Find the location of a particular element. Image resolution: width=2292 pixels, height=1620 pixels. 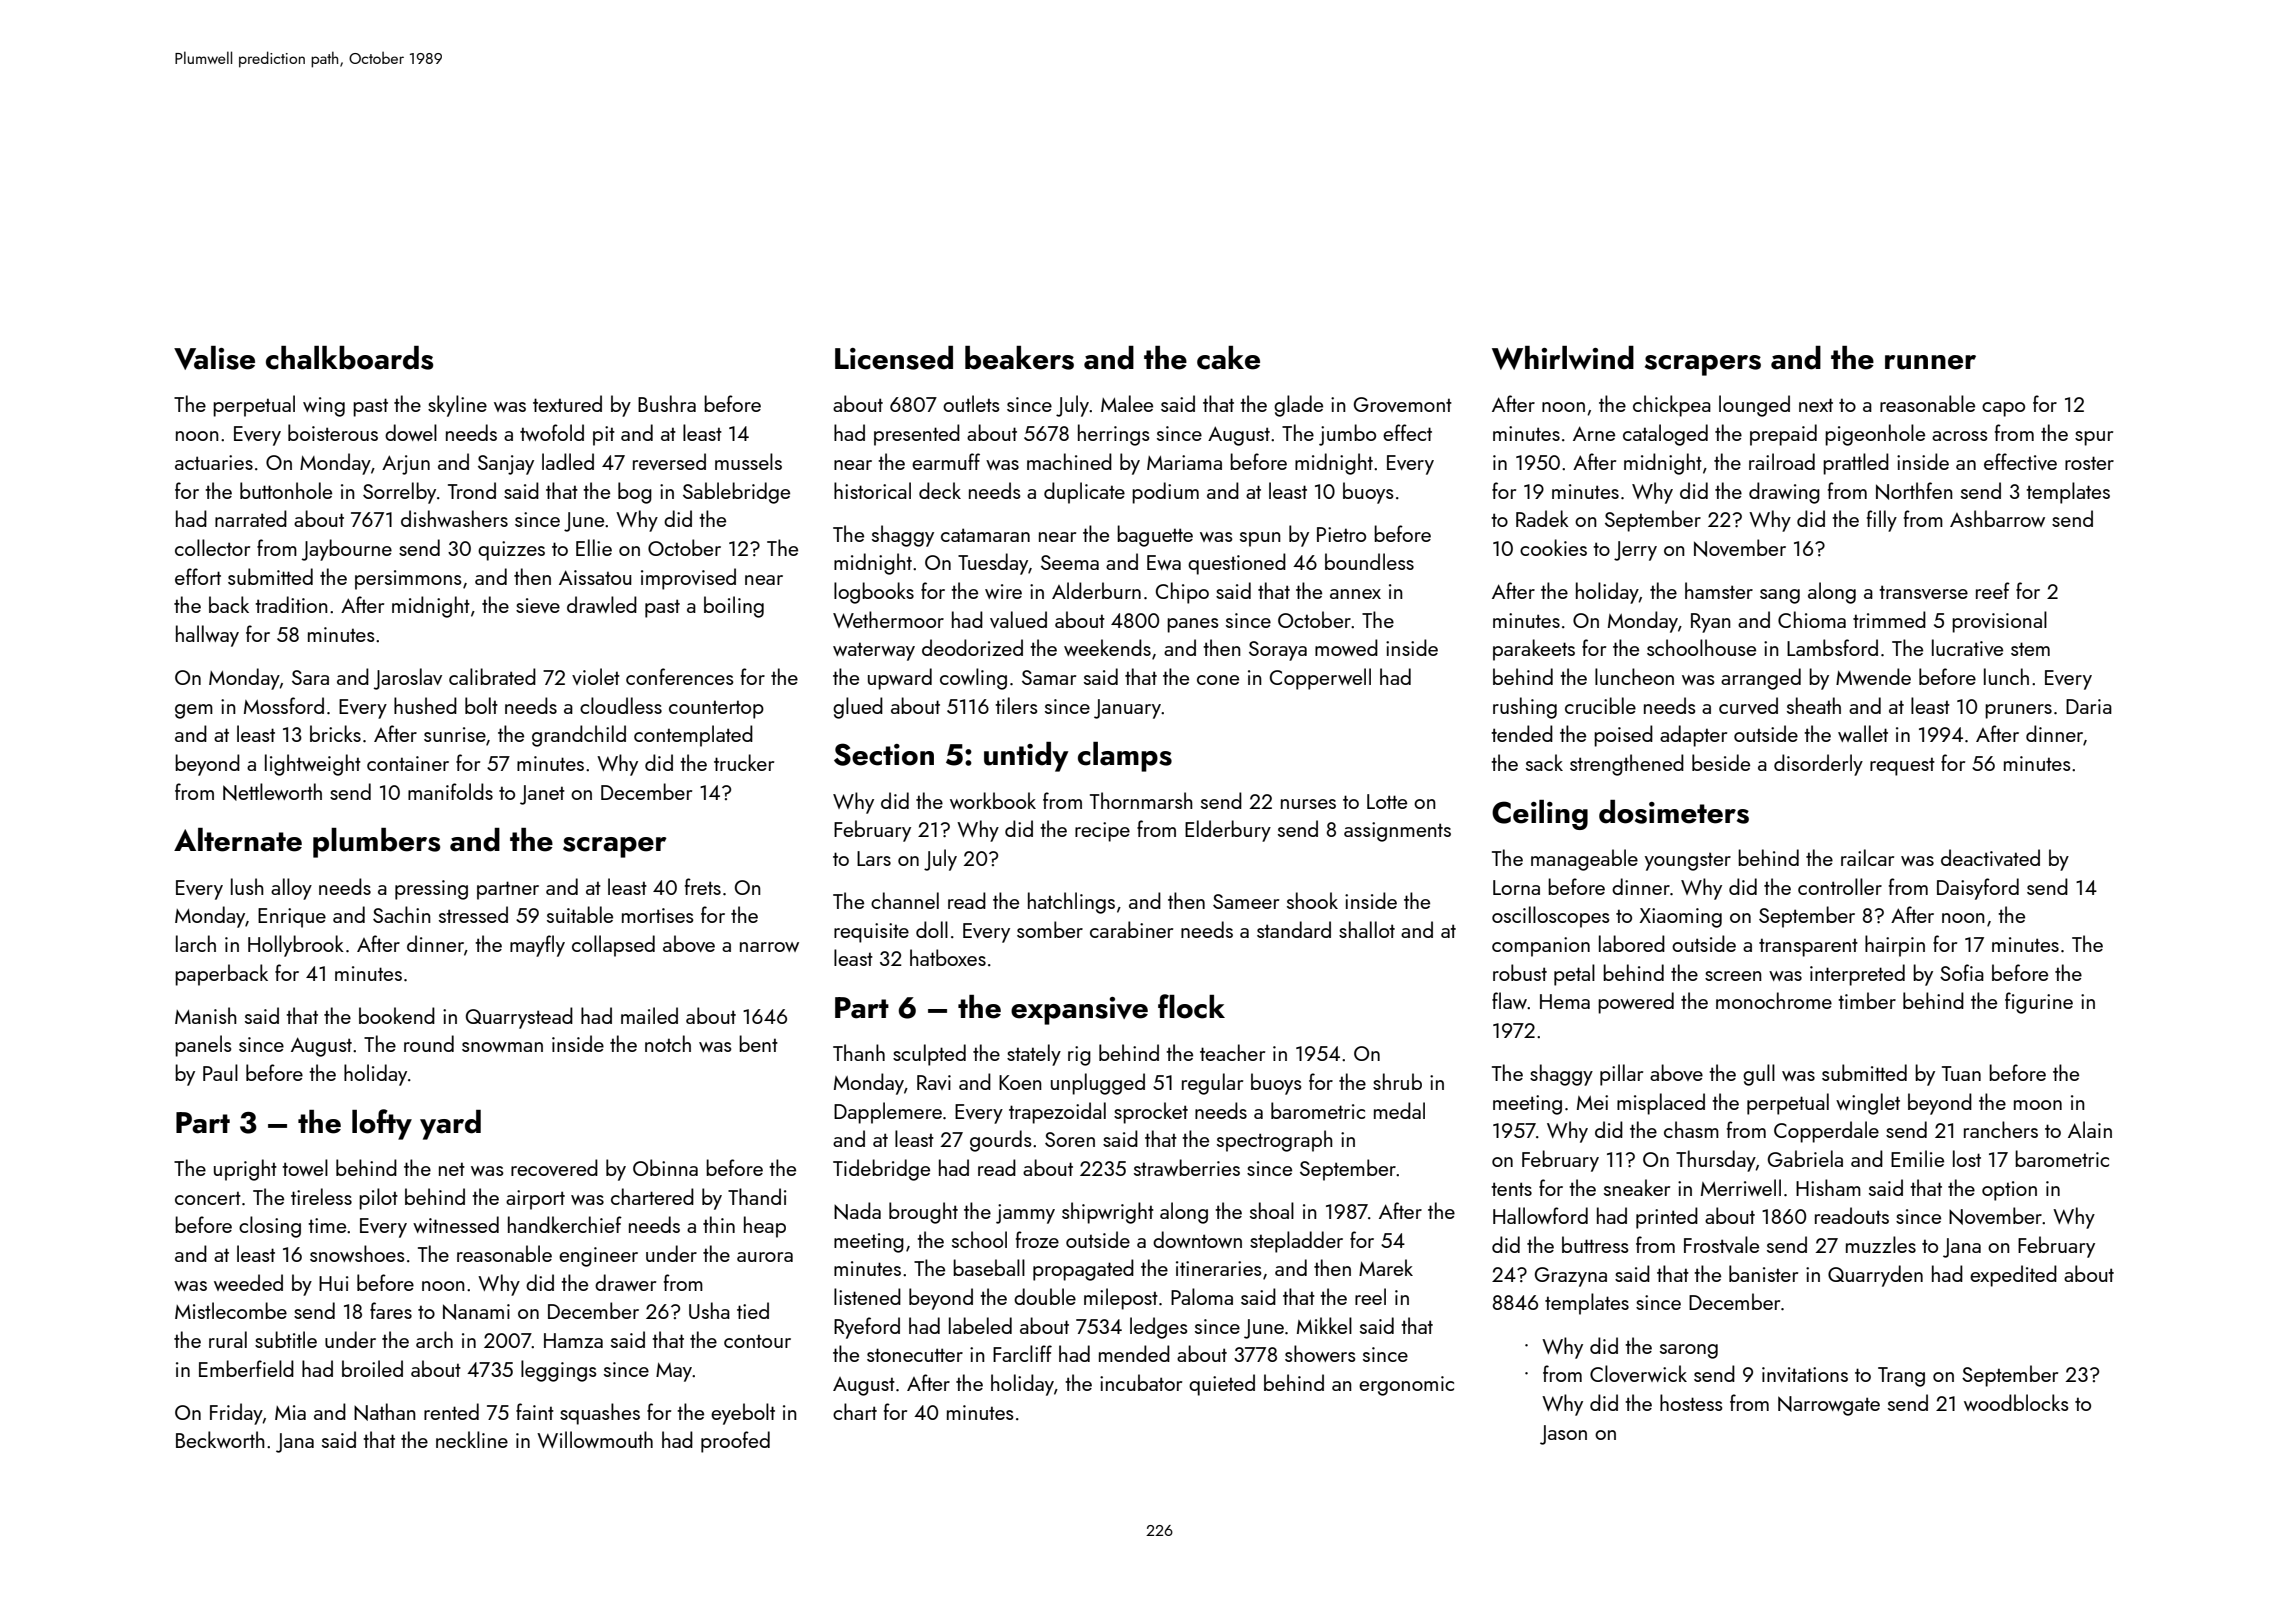

shrub is located at coordinates (1397, 1081).
